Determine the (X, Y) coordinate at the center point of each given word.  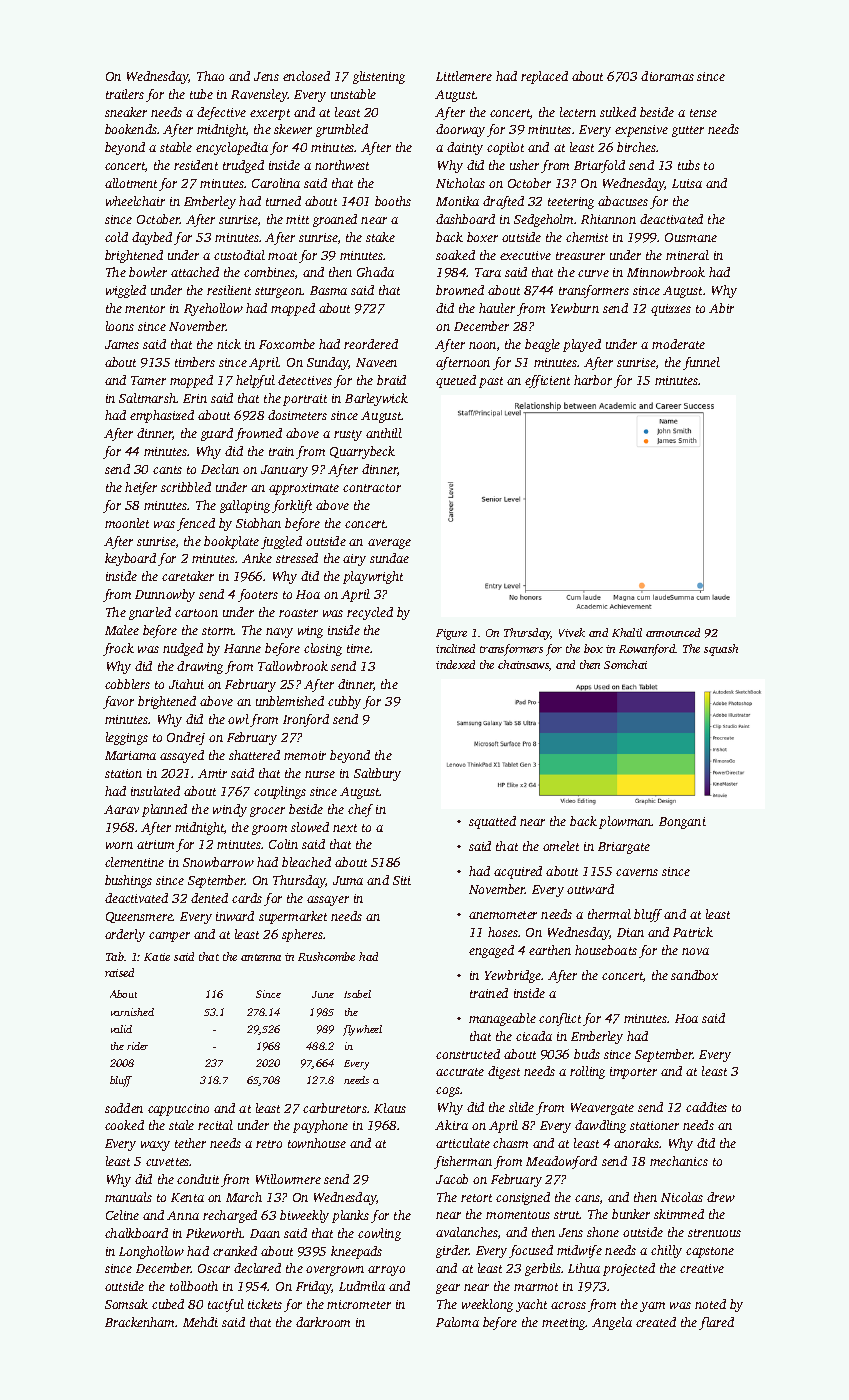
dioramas (667, 76)
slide (521, 1107)
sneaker (126, 112)
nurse (320, 774)
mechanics (679, 1161)
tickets (265, 1304)
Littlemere (464, 76)
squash (721, 650)
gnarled (150, 613)
